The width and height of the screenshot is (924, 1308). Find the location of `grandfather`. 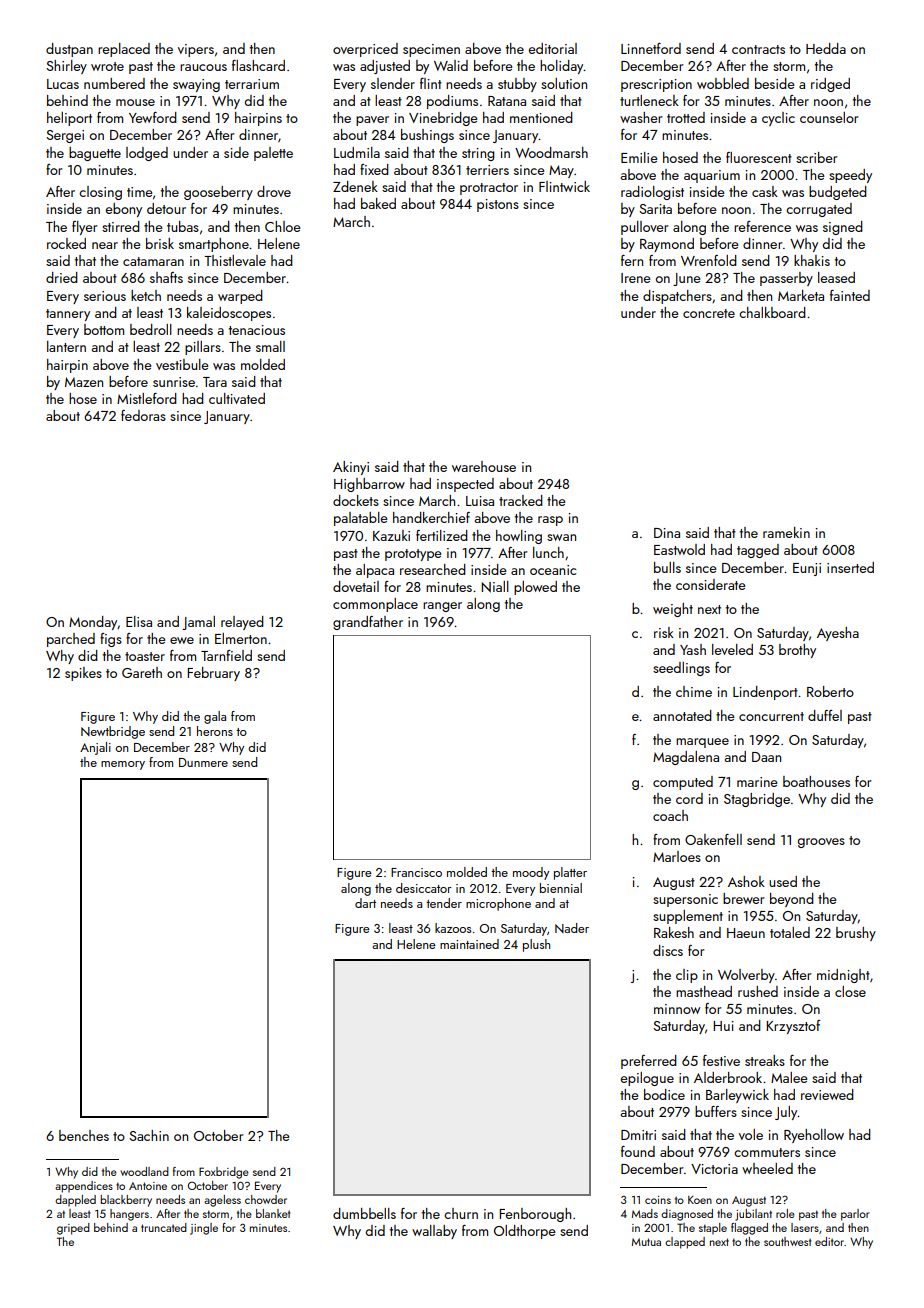

grandfather is located at coordinates (368, 623).
